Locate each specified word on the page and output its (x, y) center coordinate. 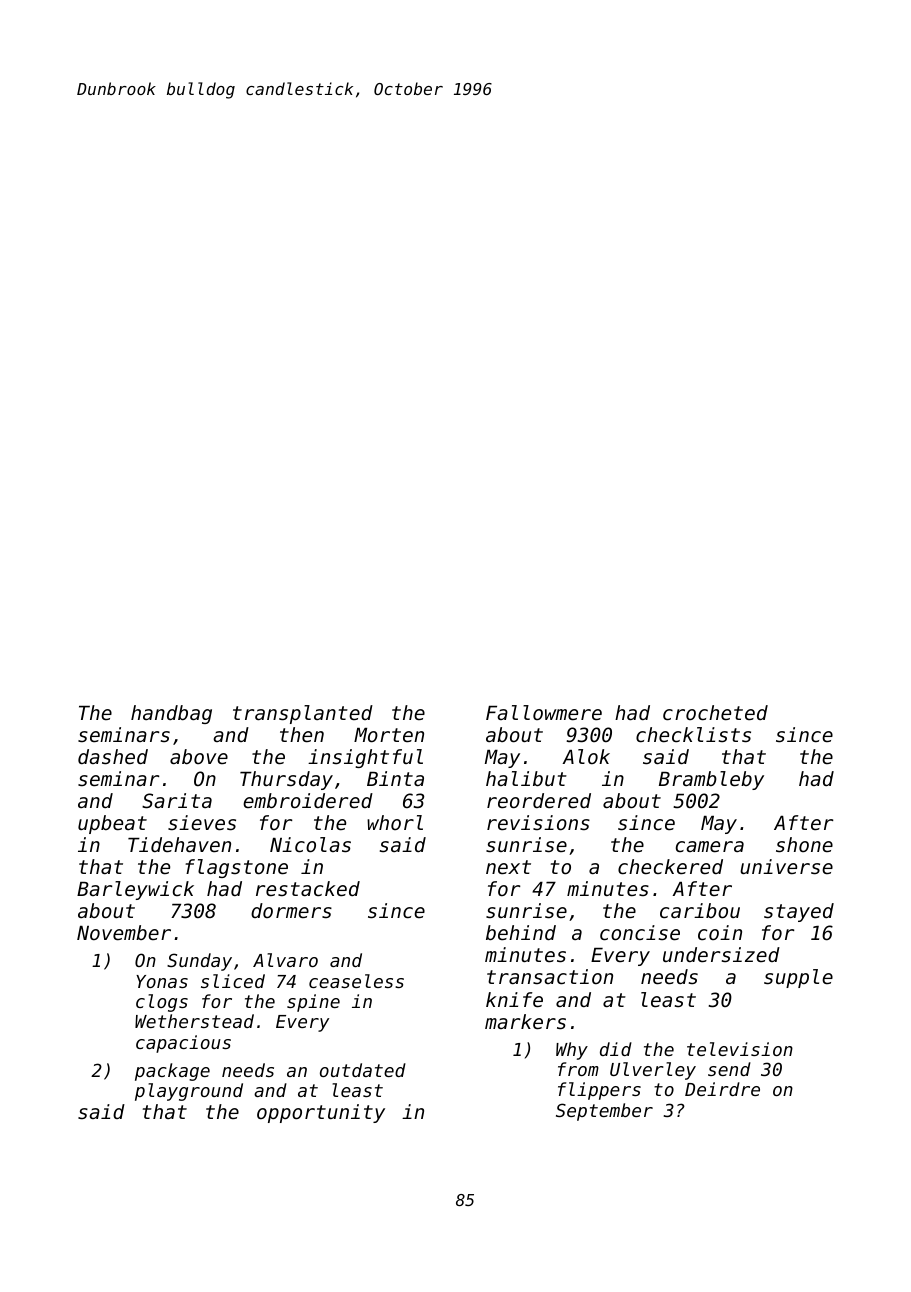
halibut (526, 778)
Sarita (177, 801)
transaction (550, 977)
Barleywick (135, 890)
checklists (693, 735)
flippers (599, 1091)
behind (521, 933)
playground (189, 1092)
